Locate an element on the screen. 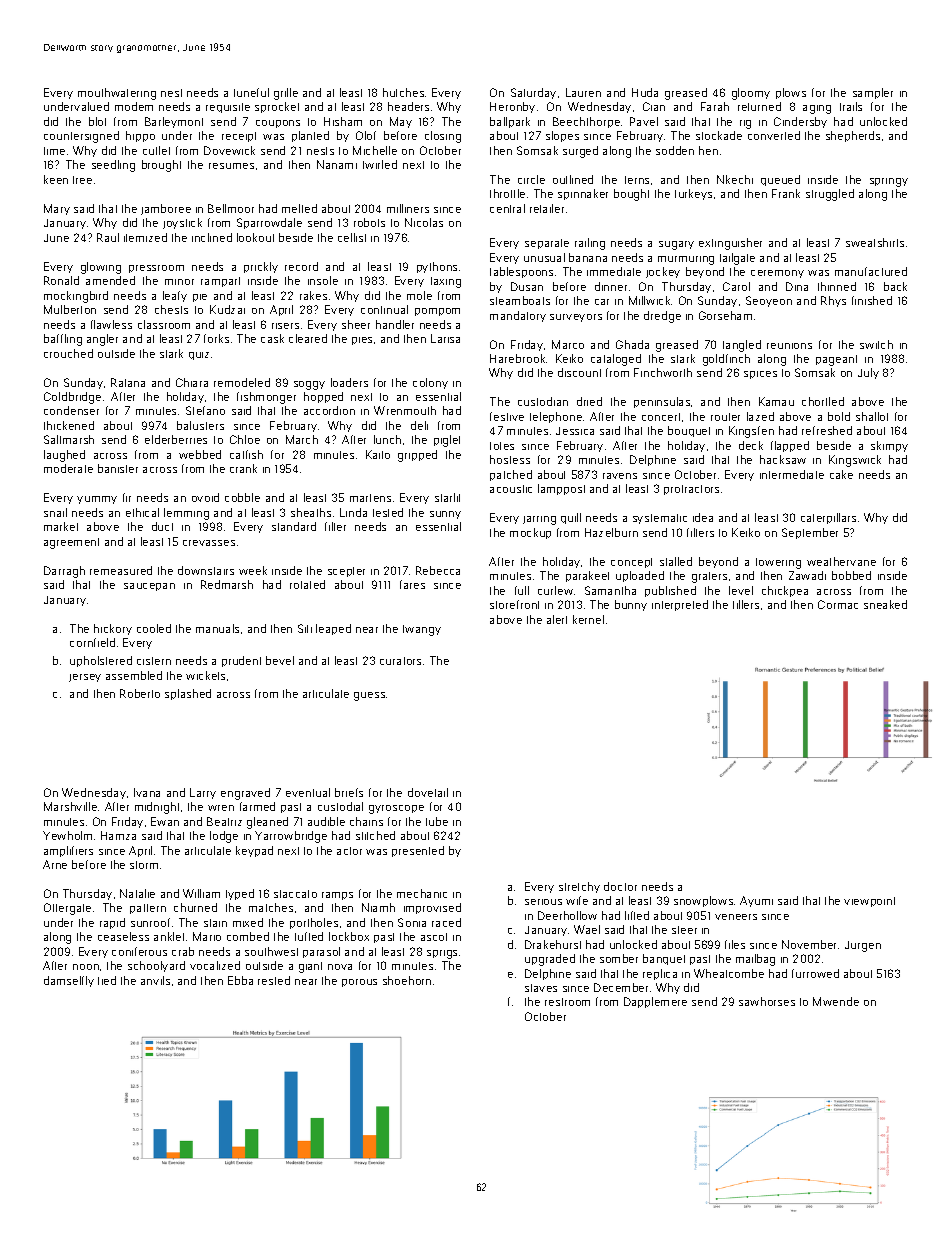  laughed is located at coordinates (64, 456).
